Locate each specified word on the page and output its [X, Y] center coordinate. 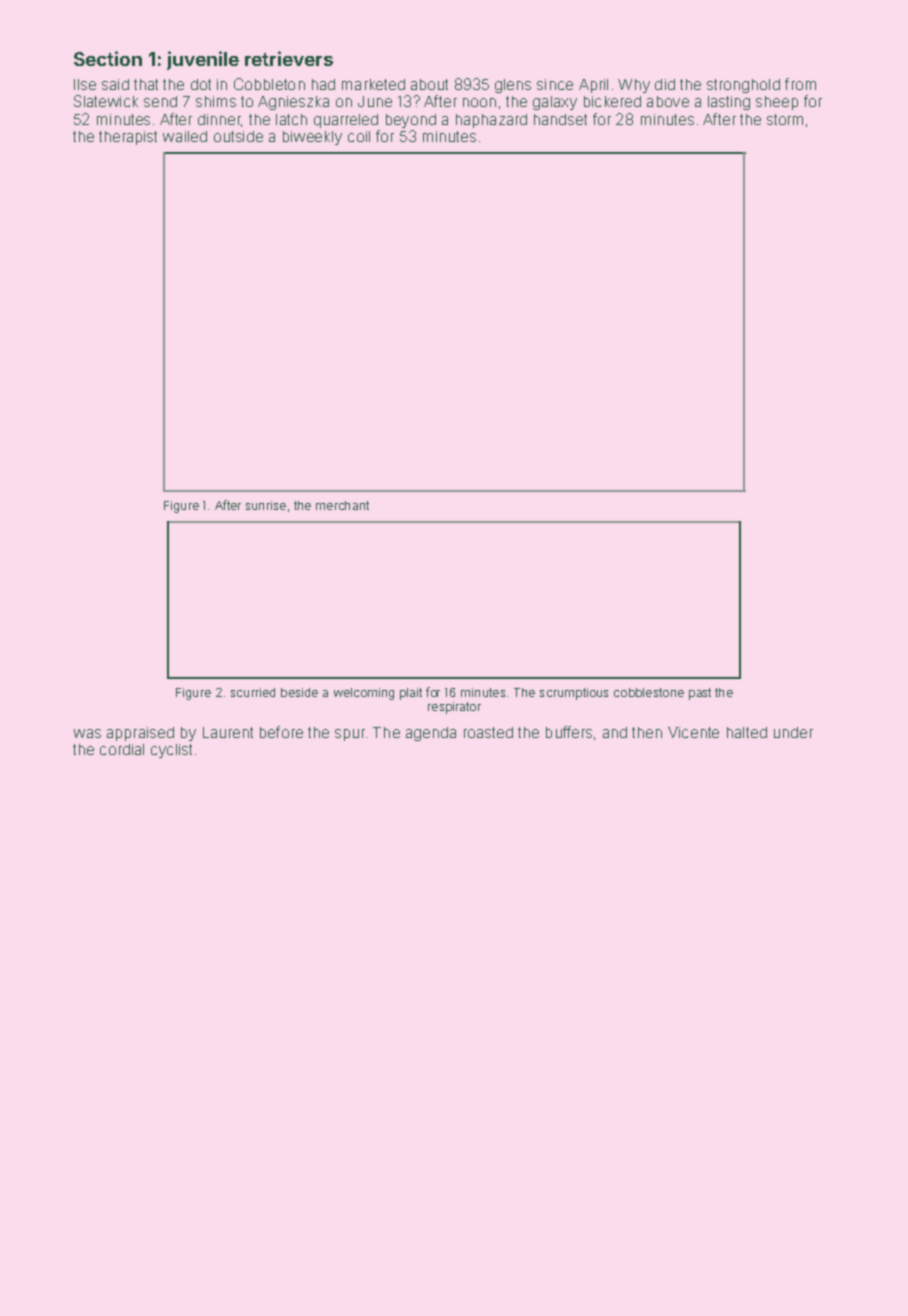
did [665, 84]
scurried [253, 692]
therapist [128, 138]
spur [350, 735]
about [429, 84]
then [647, 732]
